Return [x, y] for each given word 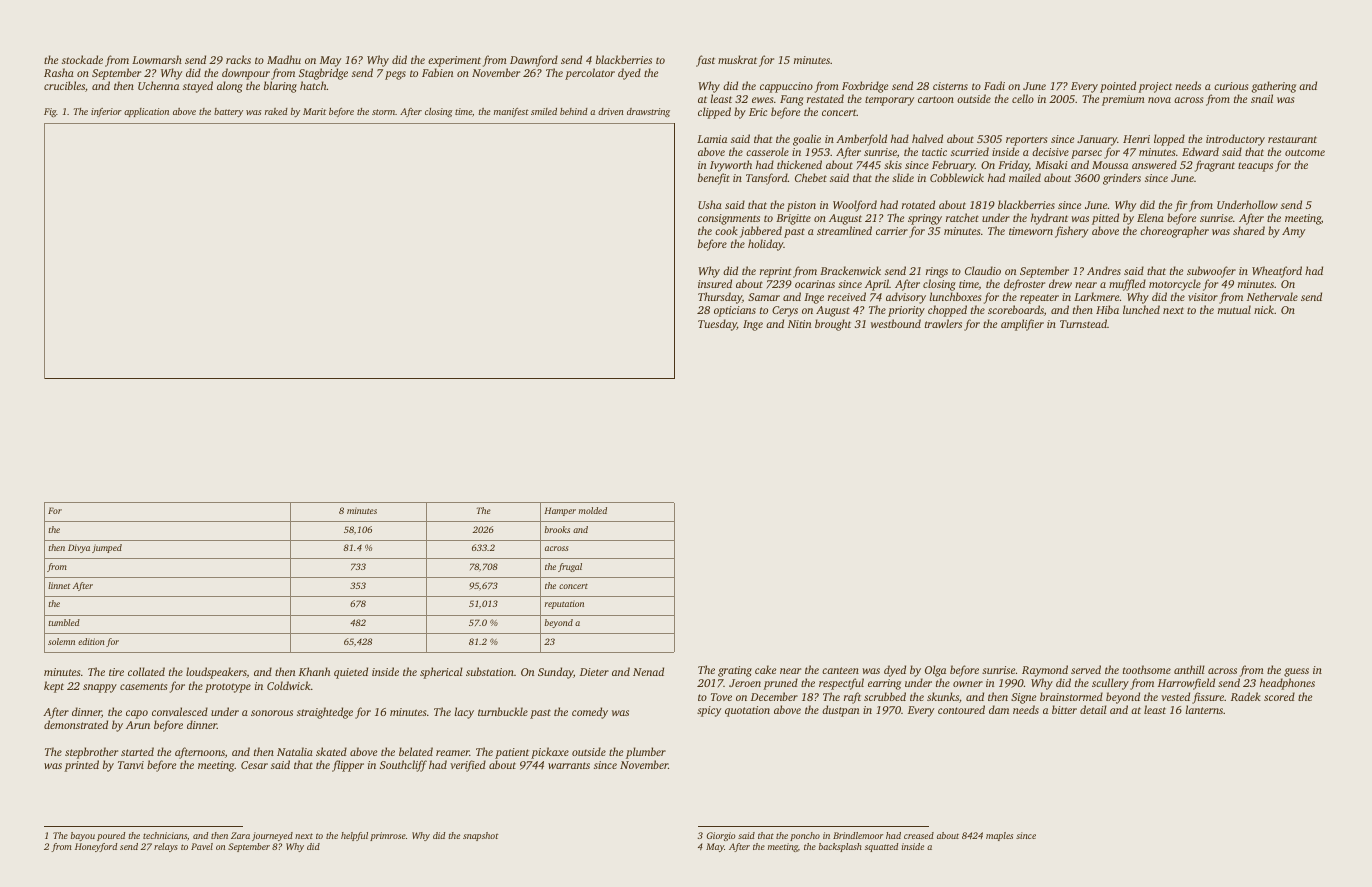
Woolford [855, 206]
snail [1262, 98]
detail [1093, 709]
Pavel [202, 846]
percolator [590, 74]
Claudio [983, 270]
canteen [840, 670]
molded [593, 510]
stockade [82, 59]
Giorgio [721, 836]
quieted [351, 673]
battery [228, 112]
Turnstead [1083, 323]
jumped [107, 548]
